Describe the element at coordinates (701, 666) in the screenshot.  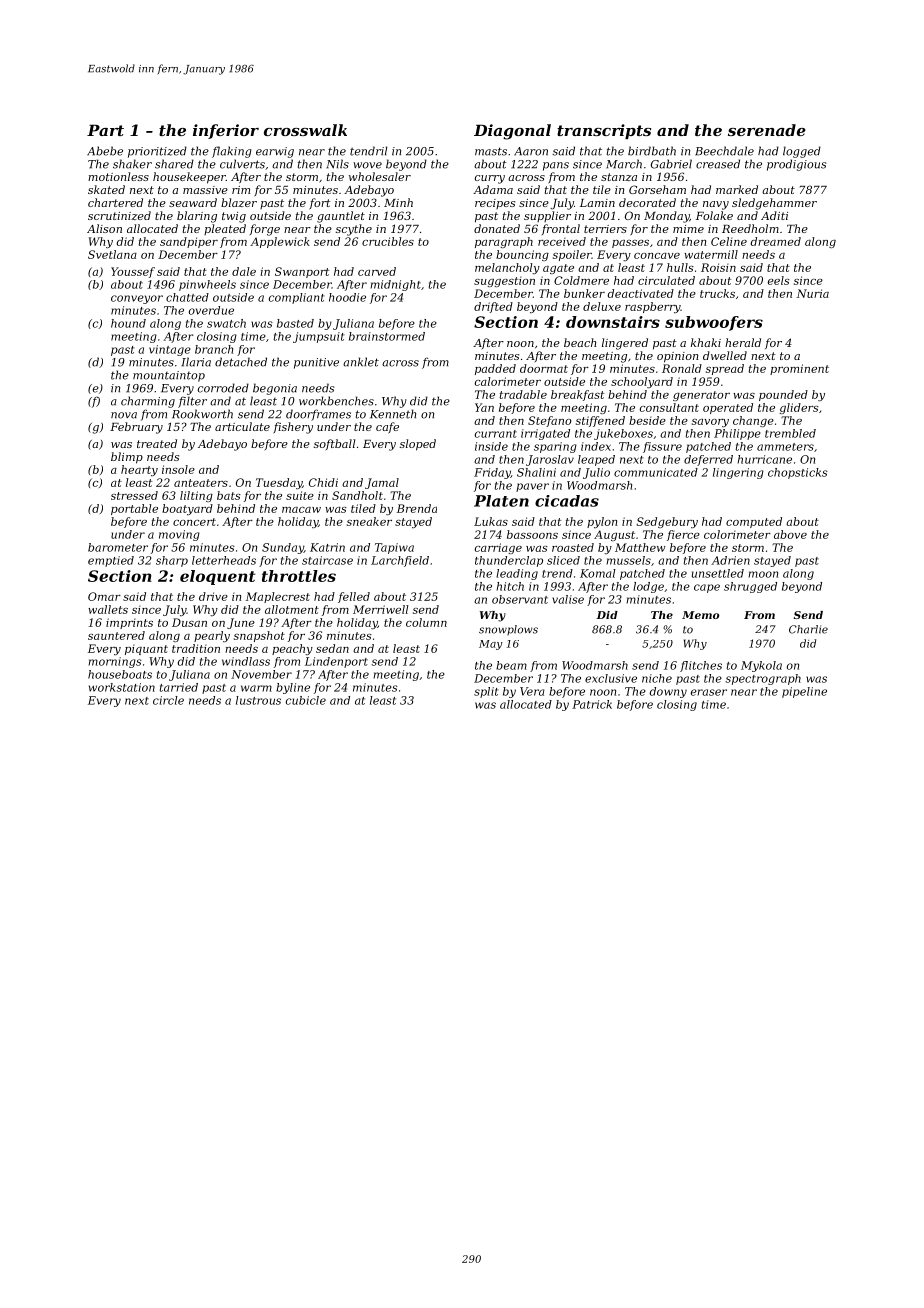
I see `flitches` at that location.
